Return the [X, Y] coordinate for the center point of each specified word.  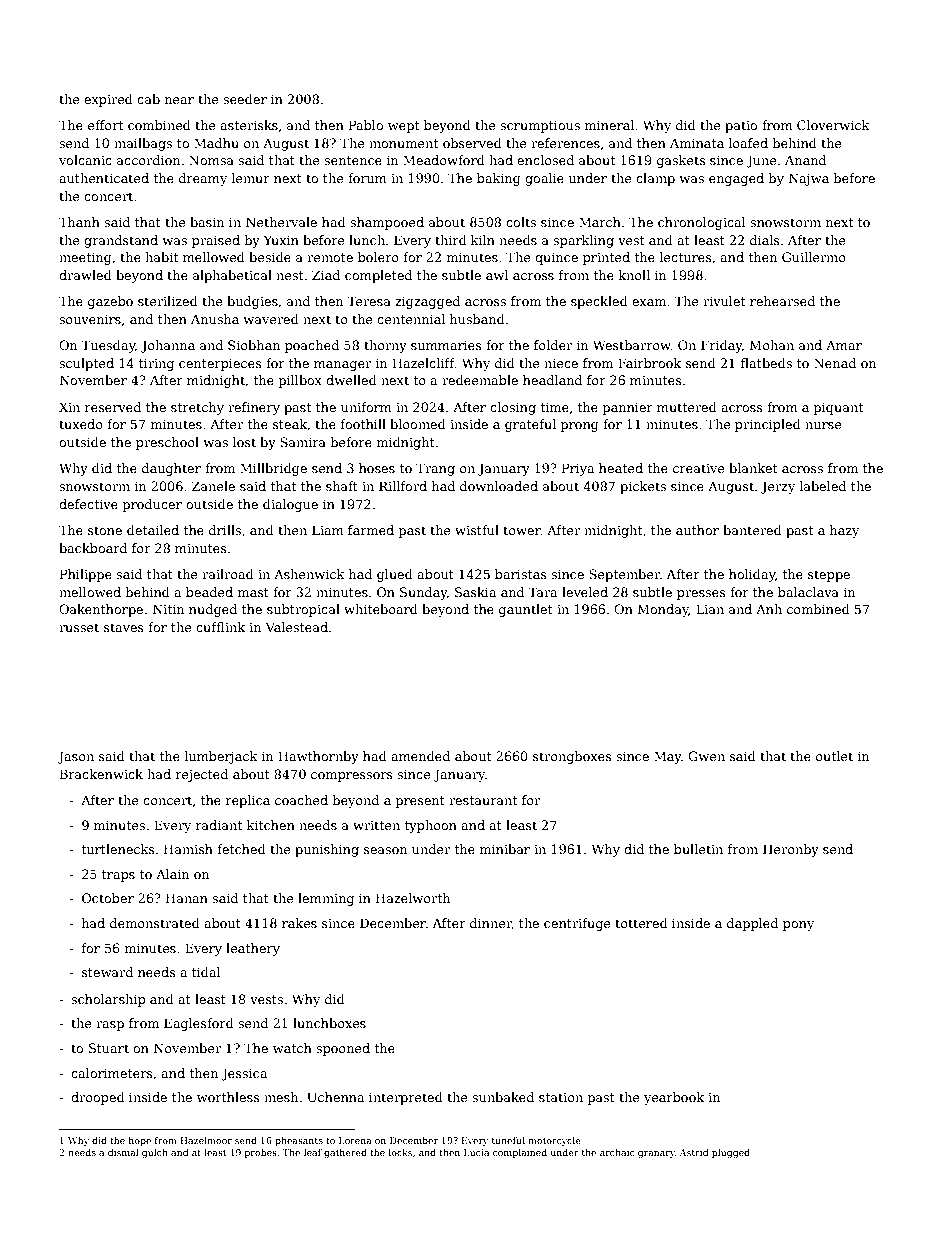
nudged [213, 610]
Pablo [366, 125]
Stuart [109, 1048]
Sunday [423, 593]
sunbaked [503, 1097]
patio [741, 127]
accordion [148, 160]
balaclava [808, 592]
